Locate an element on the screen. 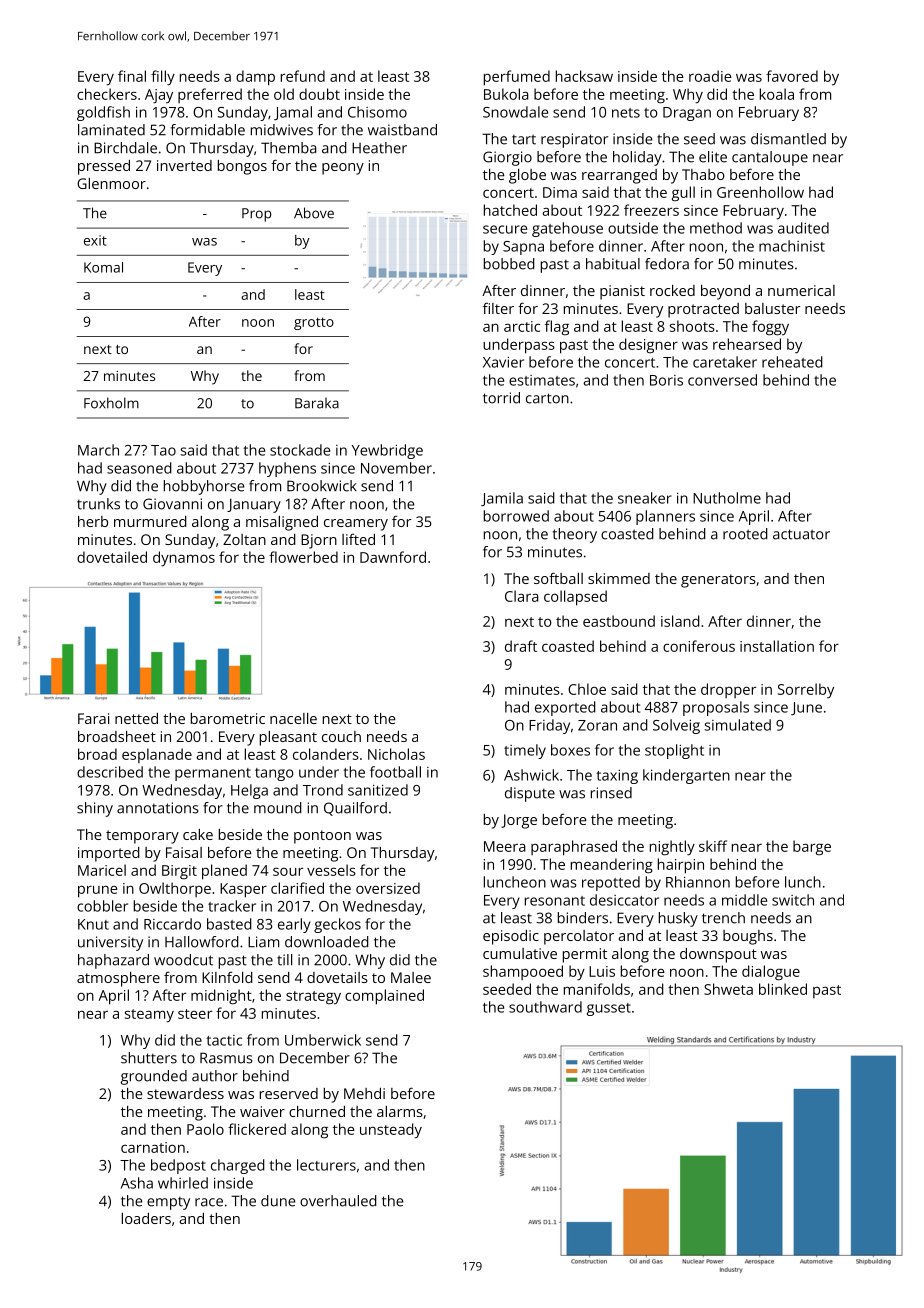 Image resolution: width=924 pixels, height=1308 pixels. hacksaw is located at coordinates (584, 76).
